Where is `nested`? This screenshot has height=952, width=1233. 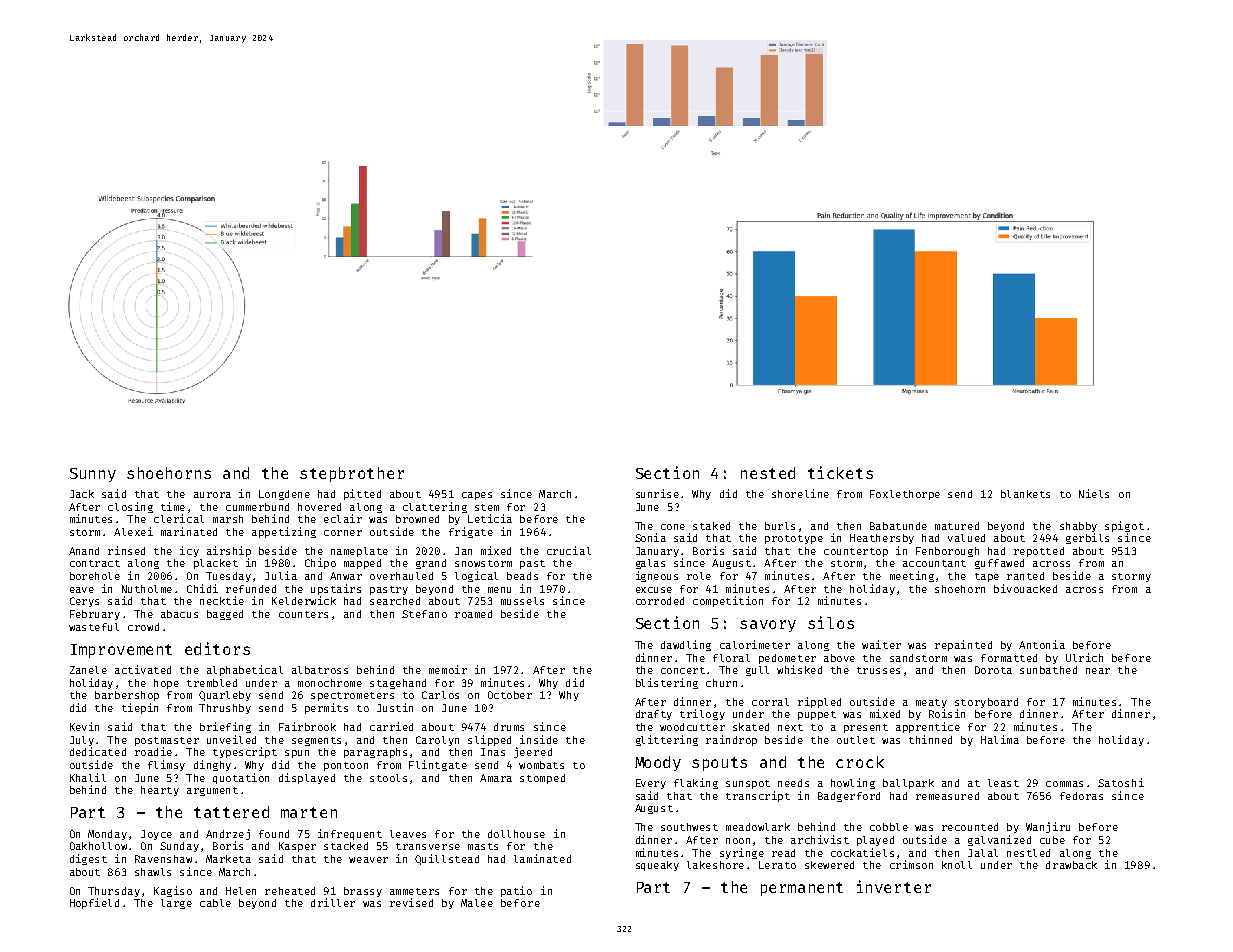 nested is located at coordinates (768, 473).
